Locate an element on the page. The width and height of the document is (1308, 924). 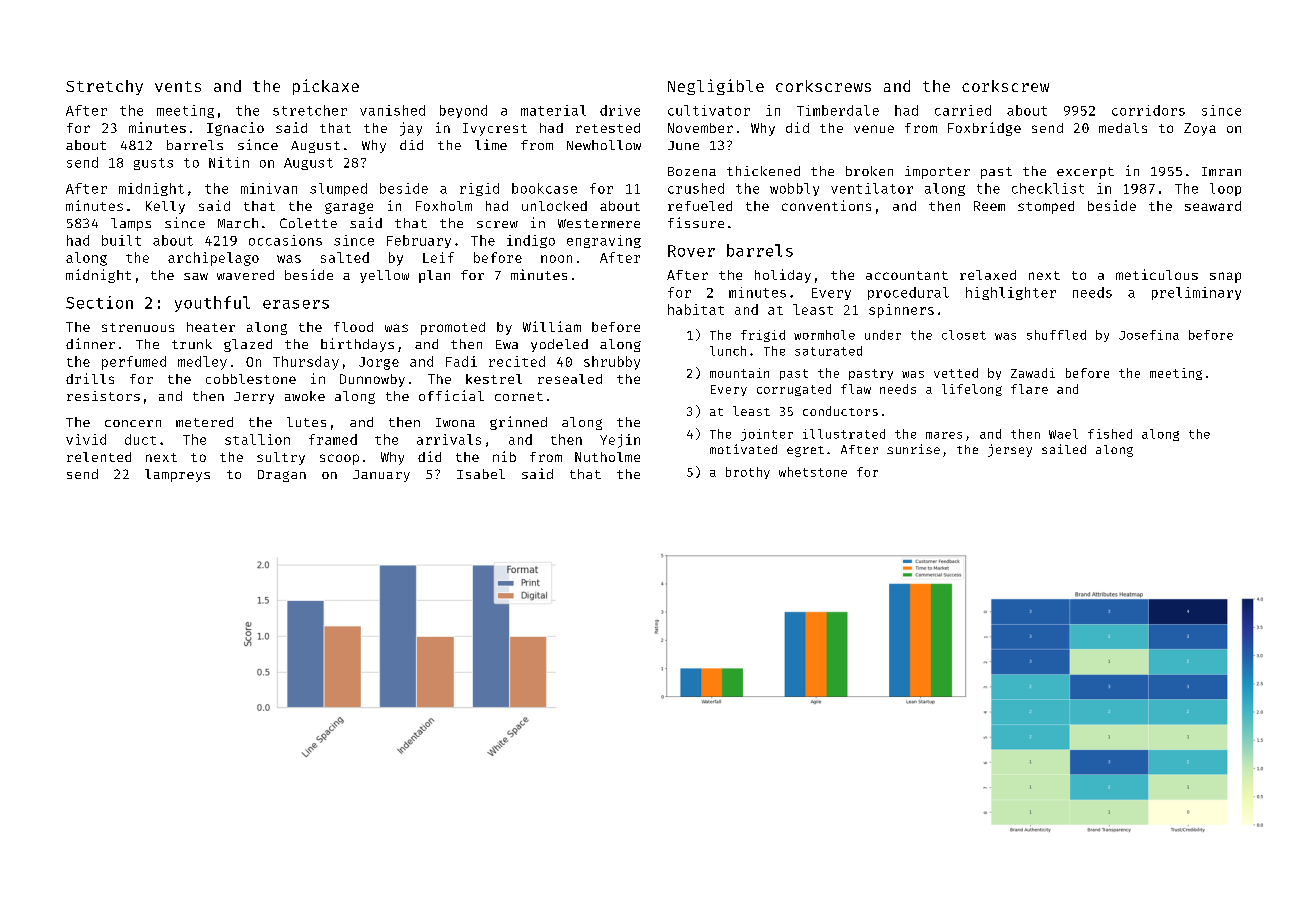
yodeled is located at coordinates (559, 345).
